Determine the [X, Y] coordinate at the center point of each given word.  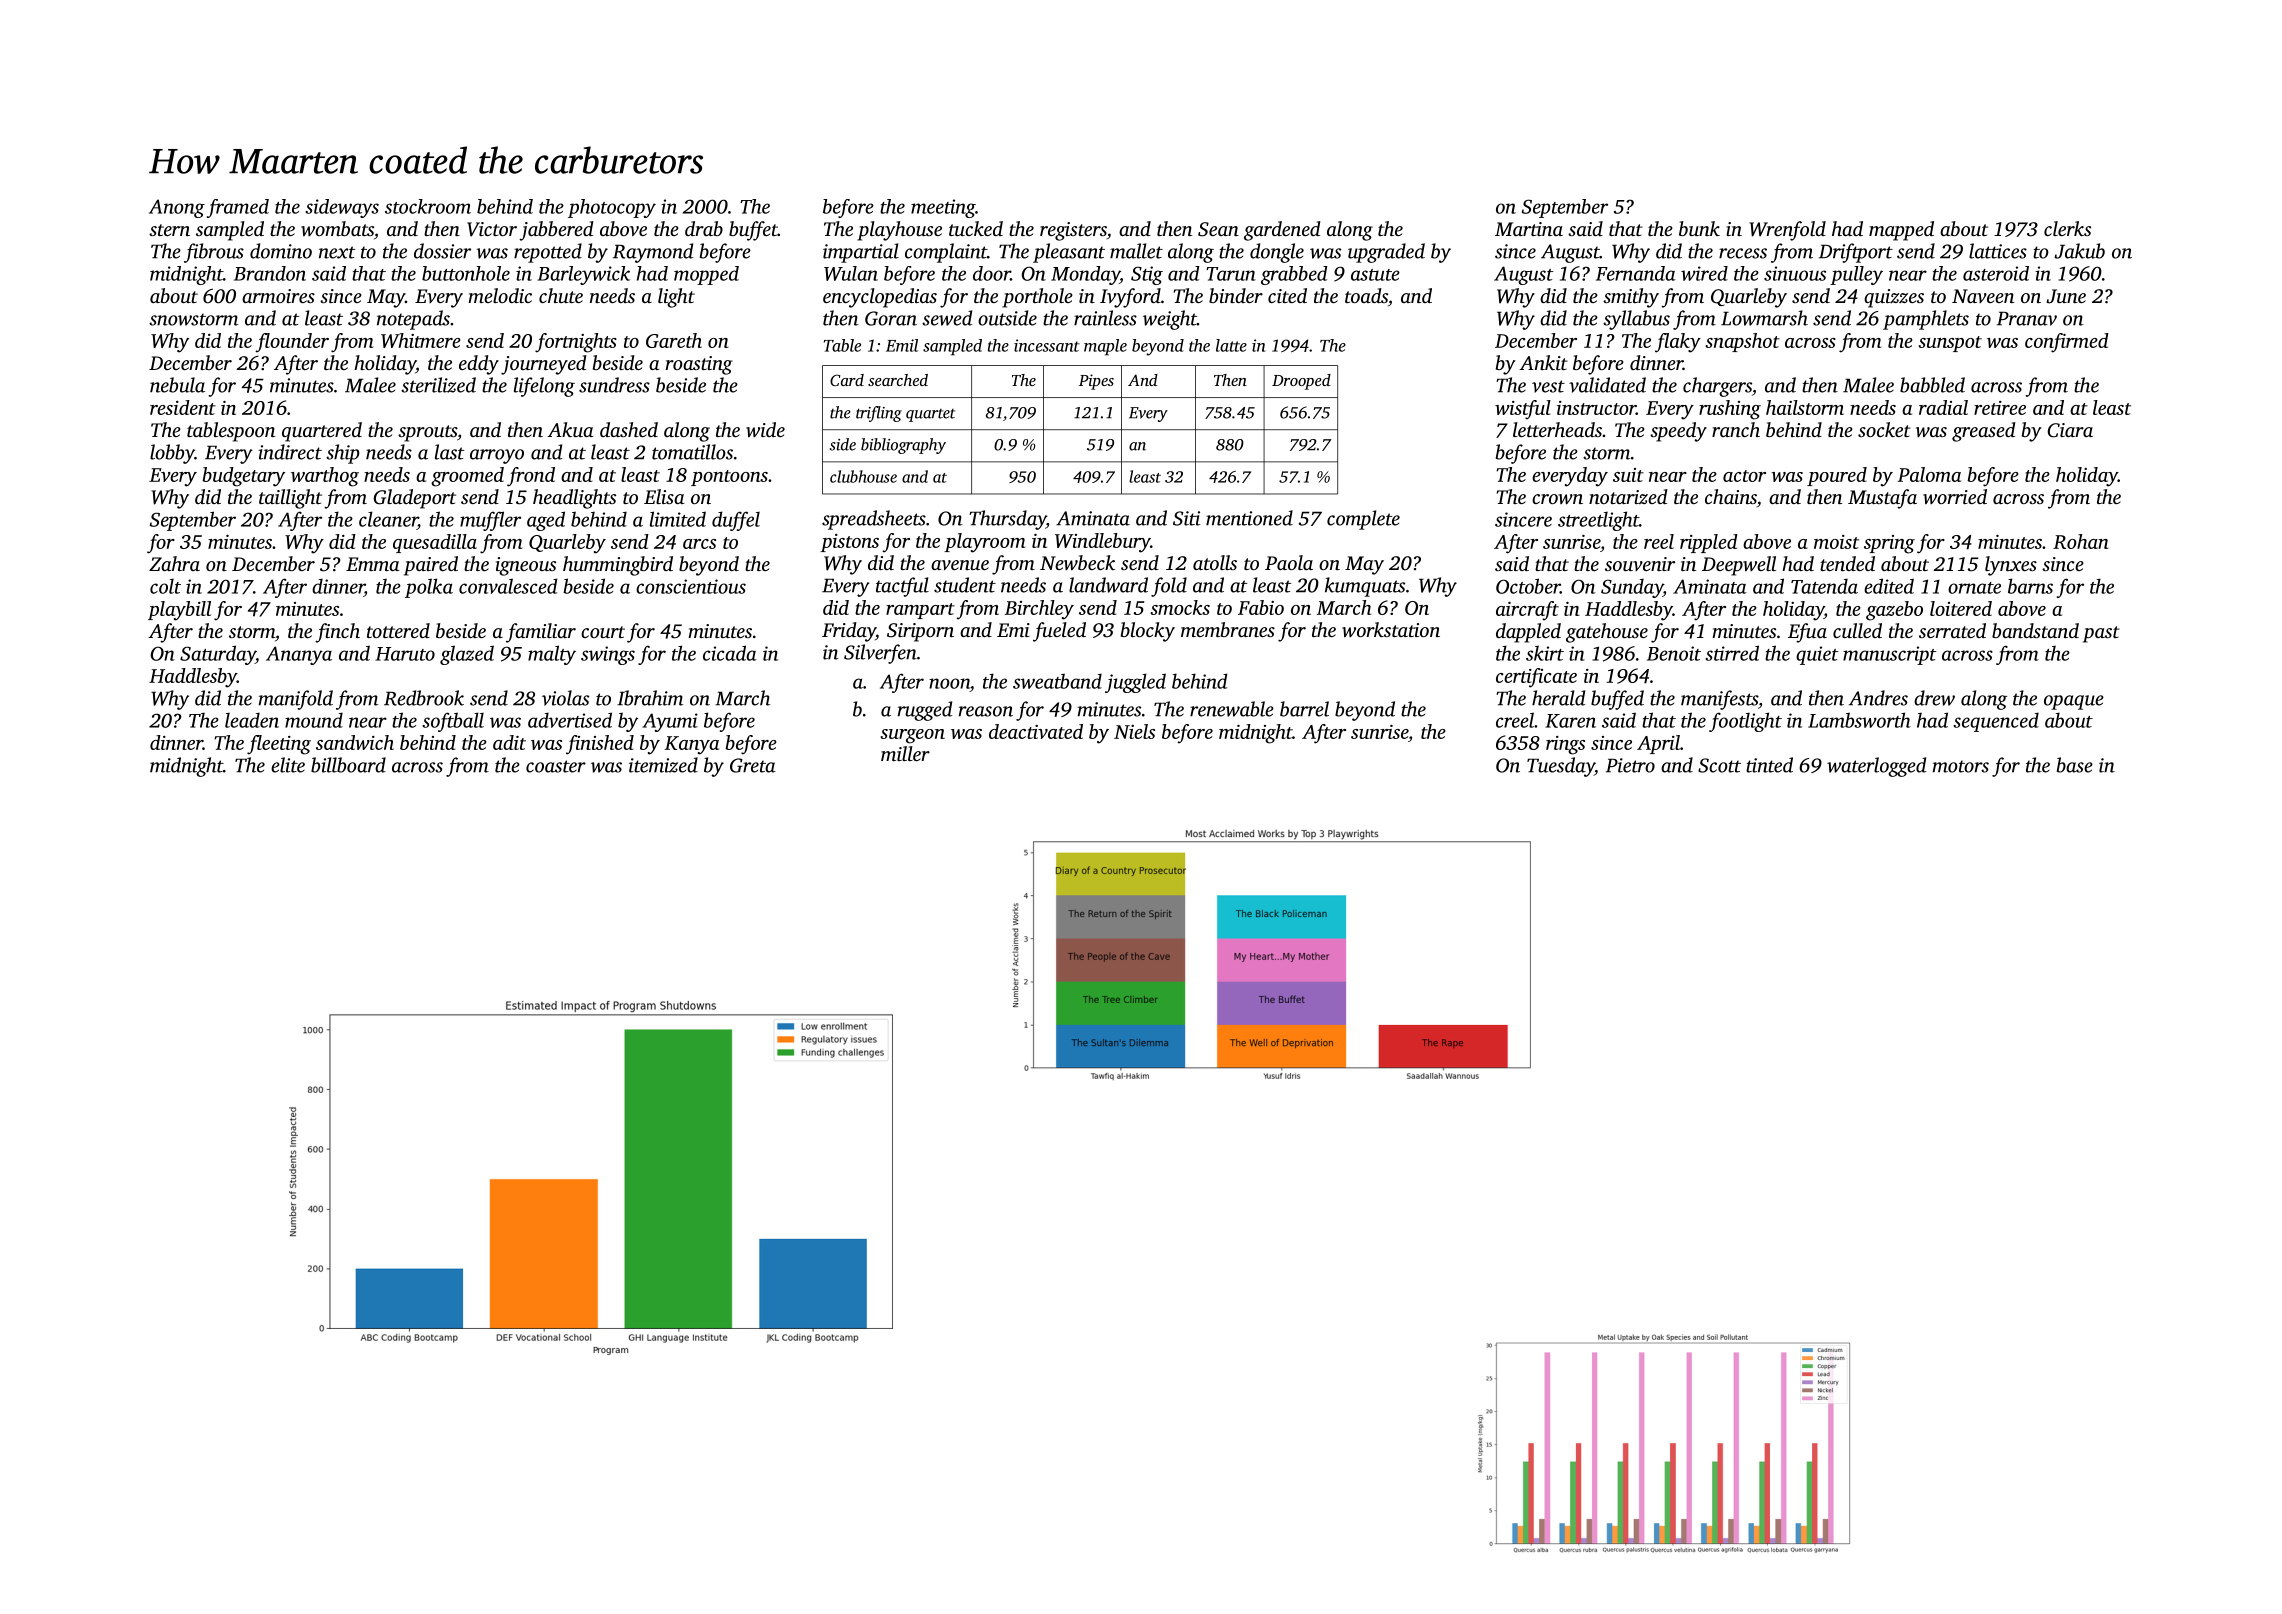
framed [238, 208]
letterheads [1557, 429]
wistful [1523, 410]
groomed [467, 477]
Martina [1529, 229]
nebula [177, 385]
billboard [348, 765]
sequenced [1996, 722]
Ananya [299, 655]
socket [1884, 429]
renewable [1232, 709]
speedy [1678, 432]
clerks [2067, 228]
